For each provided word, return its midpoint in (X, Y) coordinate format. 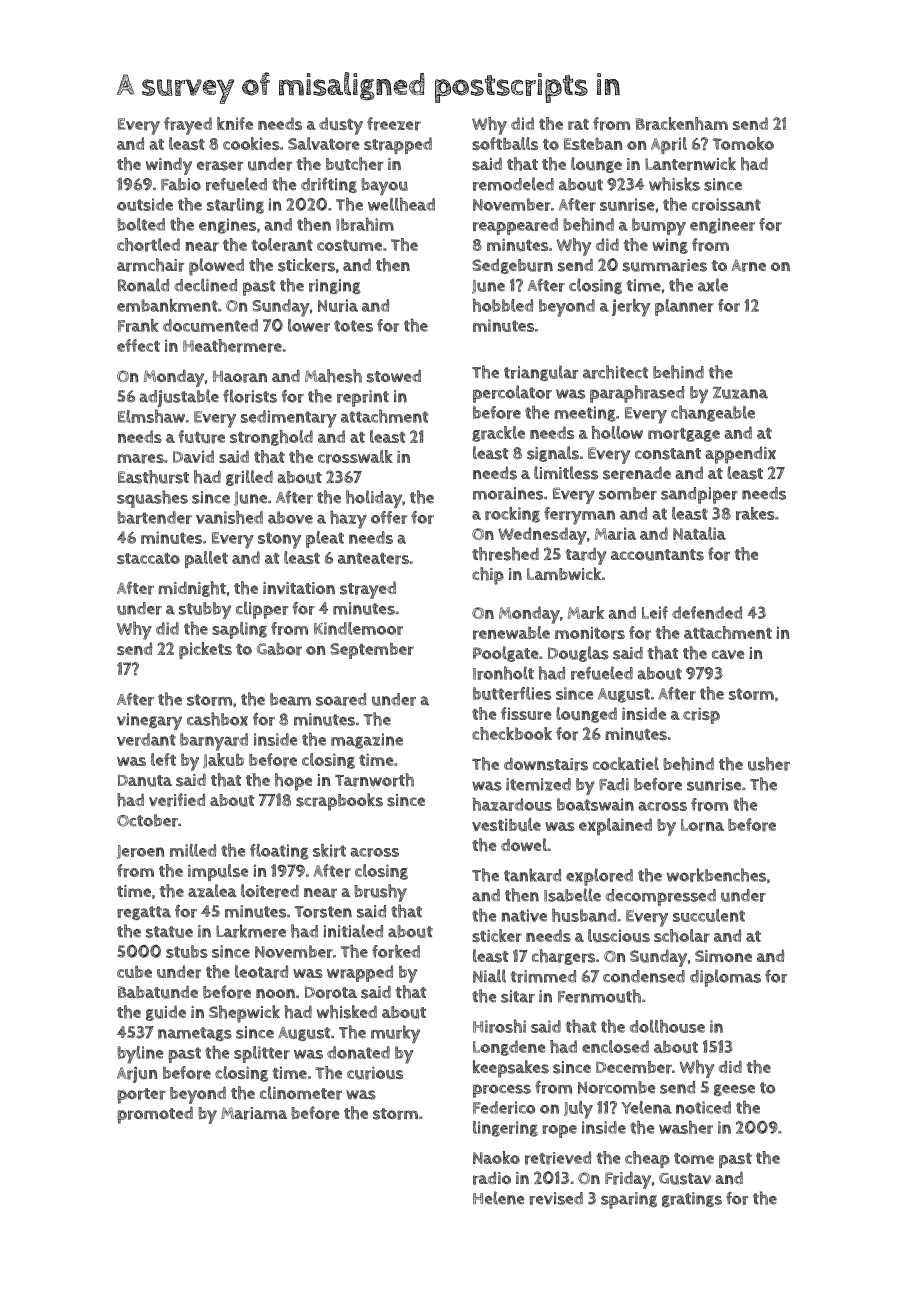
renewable (511, 633)
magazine (367, 741)
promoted (155, 1115)
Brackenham (682, 124)
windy (169, 166)
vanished (229, 517)
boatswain (595, 804)
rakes (755, 513)
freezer (394, 124)
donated (358, 1052)
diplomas (725, 978)
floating (279, 852)
